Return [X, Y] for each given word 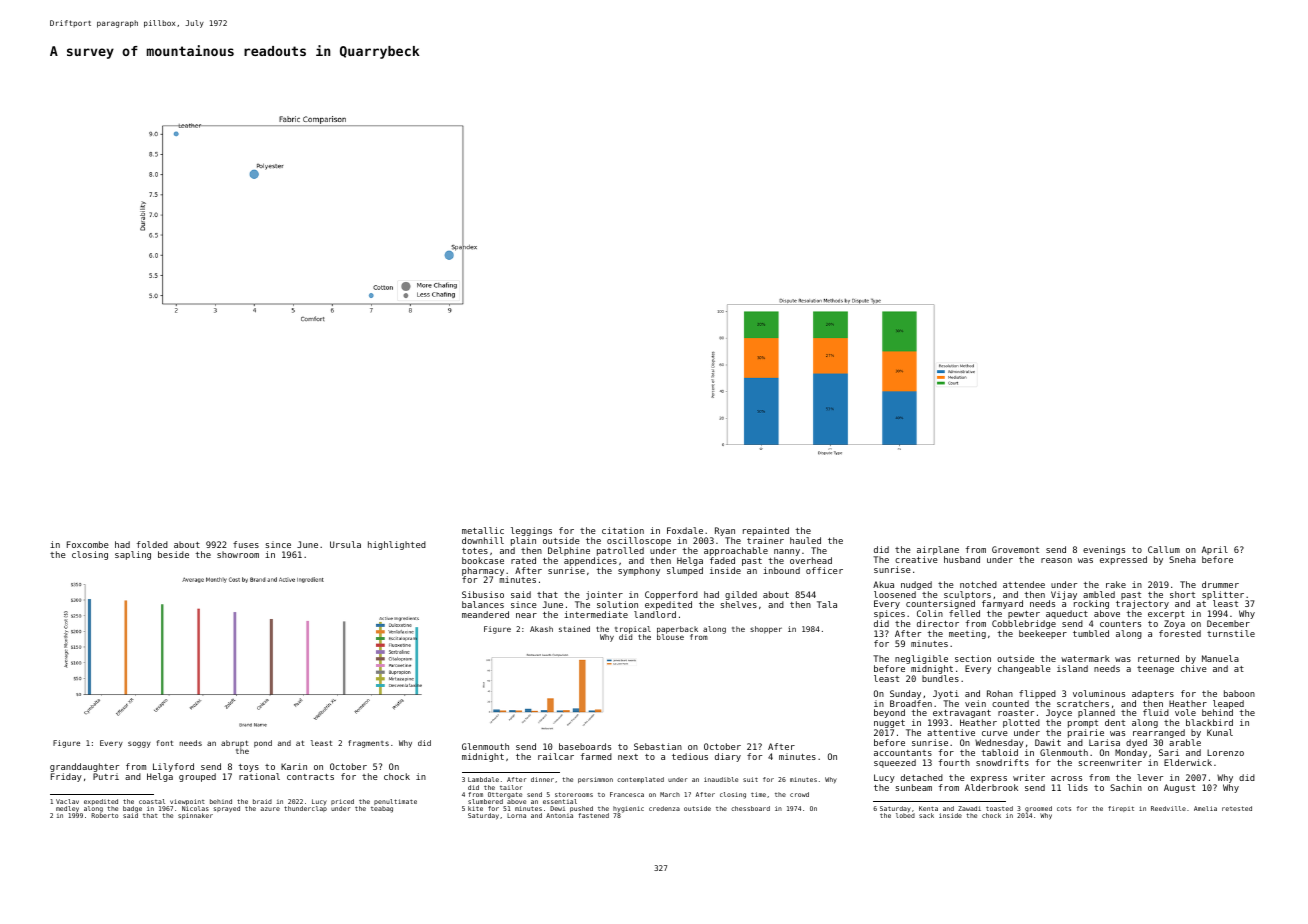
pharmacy [483, 572]
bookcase [483, 560]
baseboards [585, 746]
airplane [938, 550]
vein [975, 703]
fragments [368, 744]
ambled [1099, 594]
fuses [246, 544]
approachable [736, 551]
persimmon [595, 780]
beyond [889, 713]
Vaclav [67, 801]
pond [263, 744]
